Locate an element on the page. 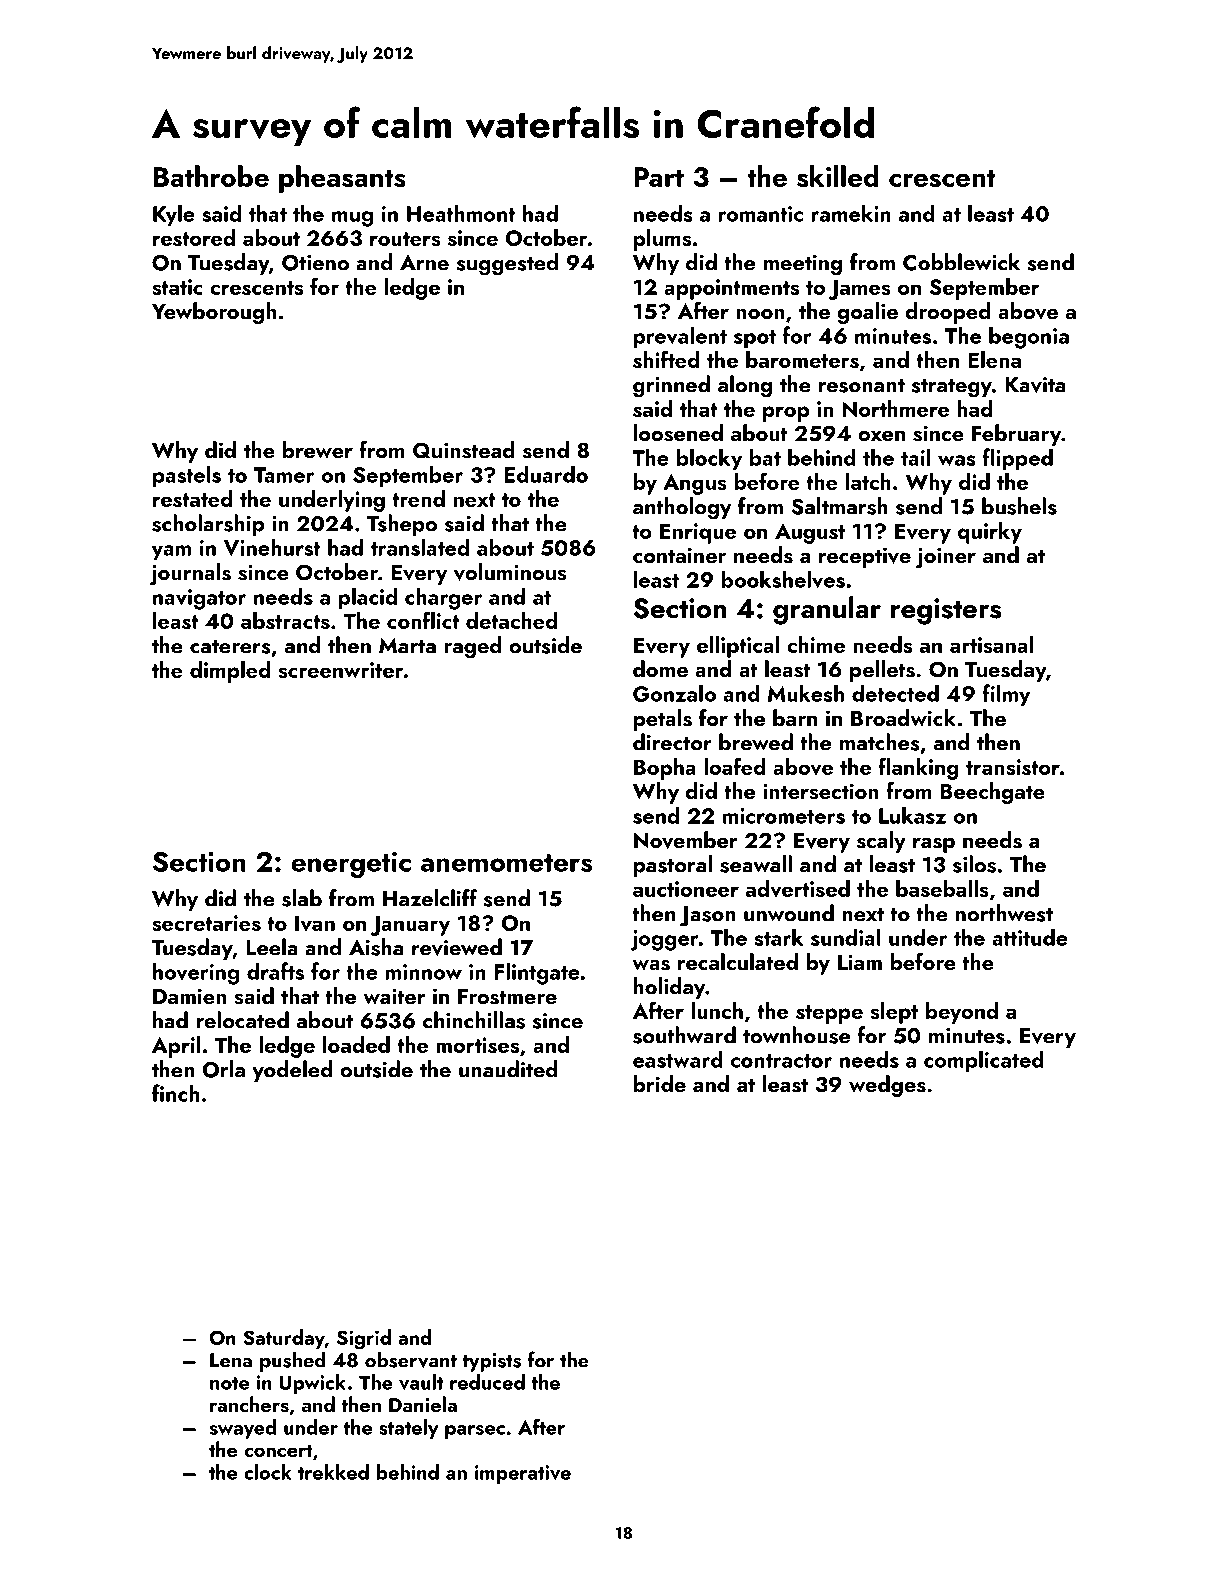  Flintgate is located at coordinates (537, 973).
